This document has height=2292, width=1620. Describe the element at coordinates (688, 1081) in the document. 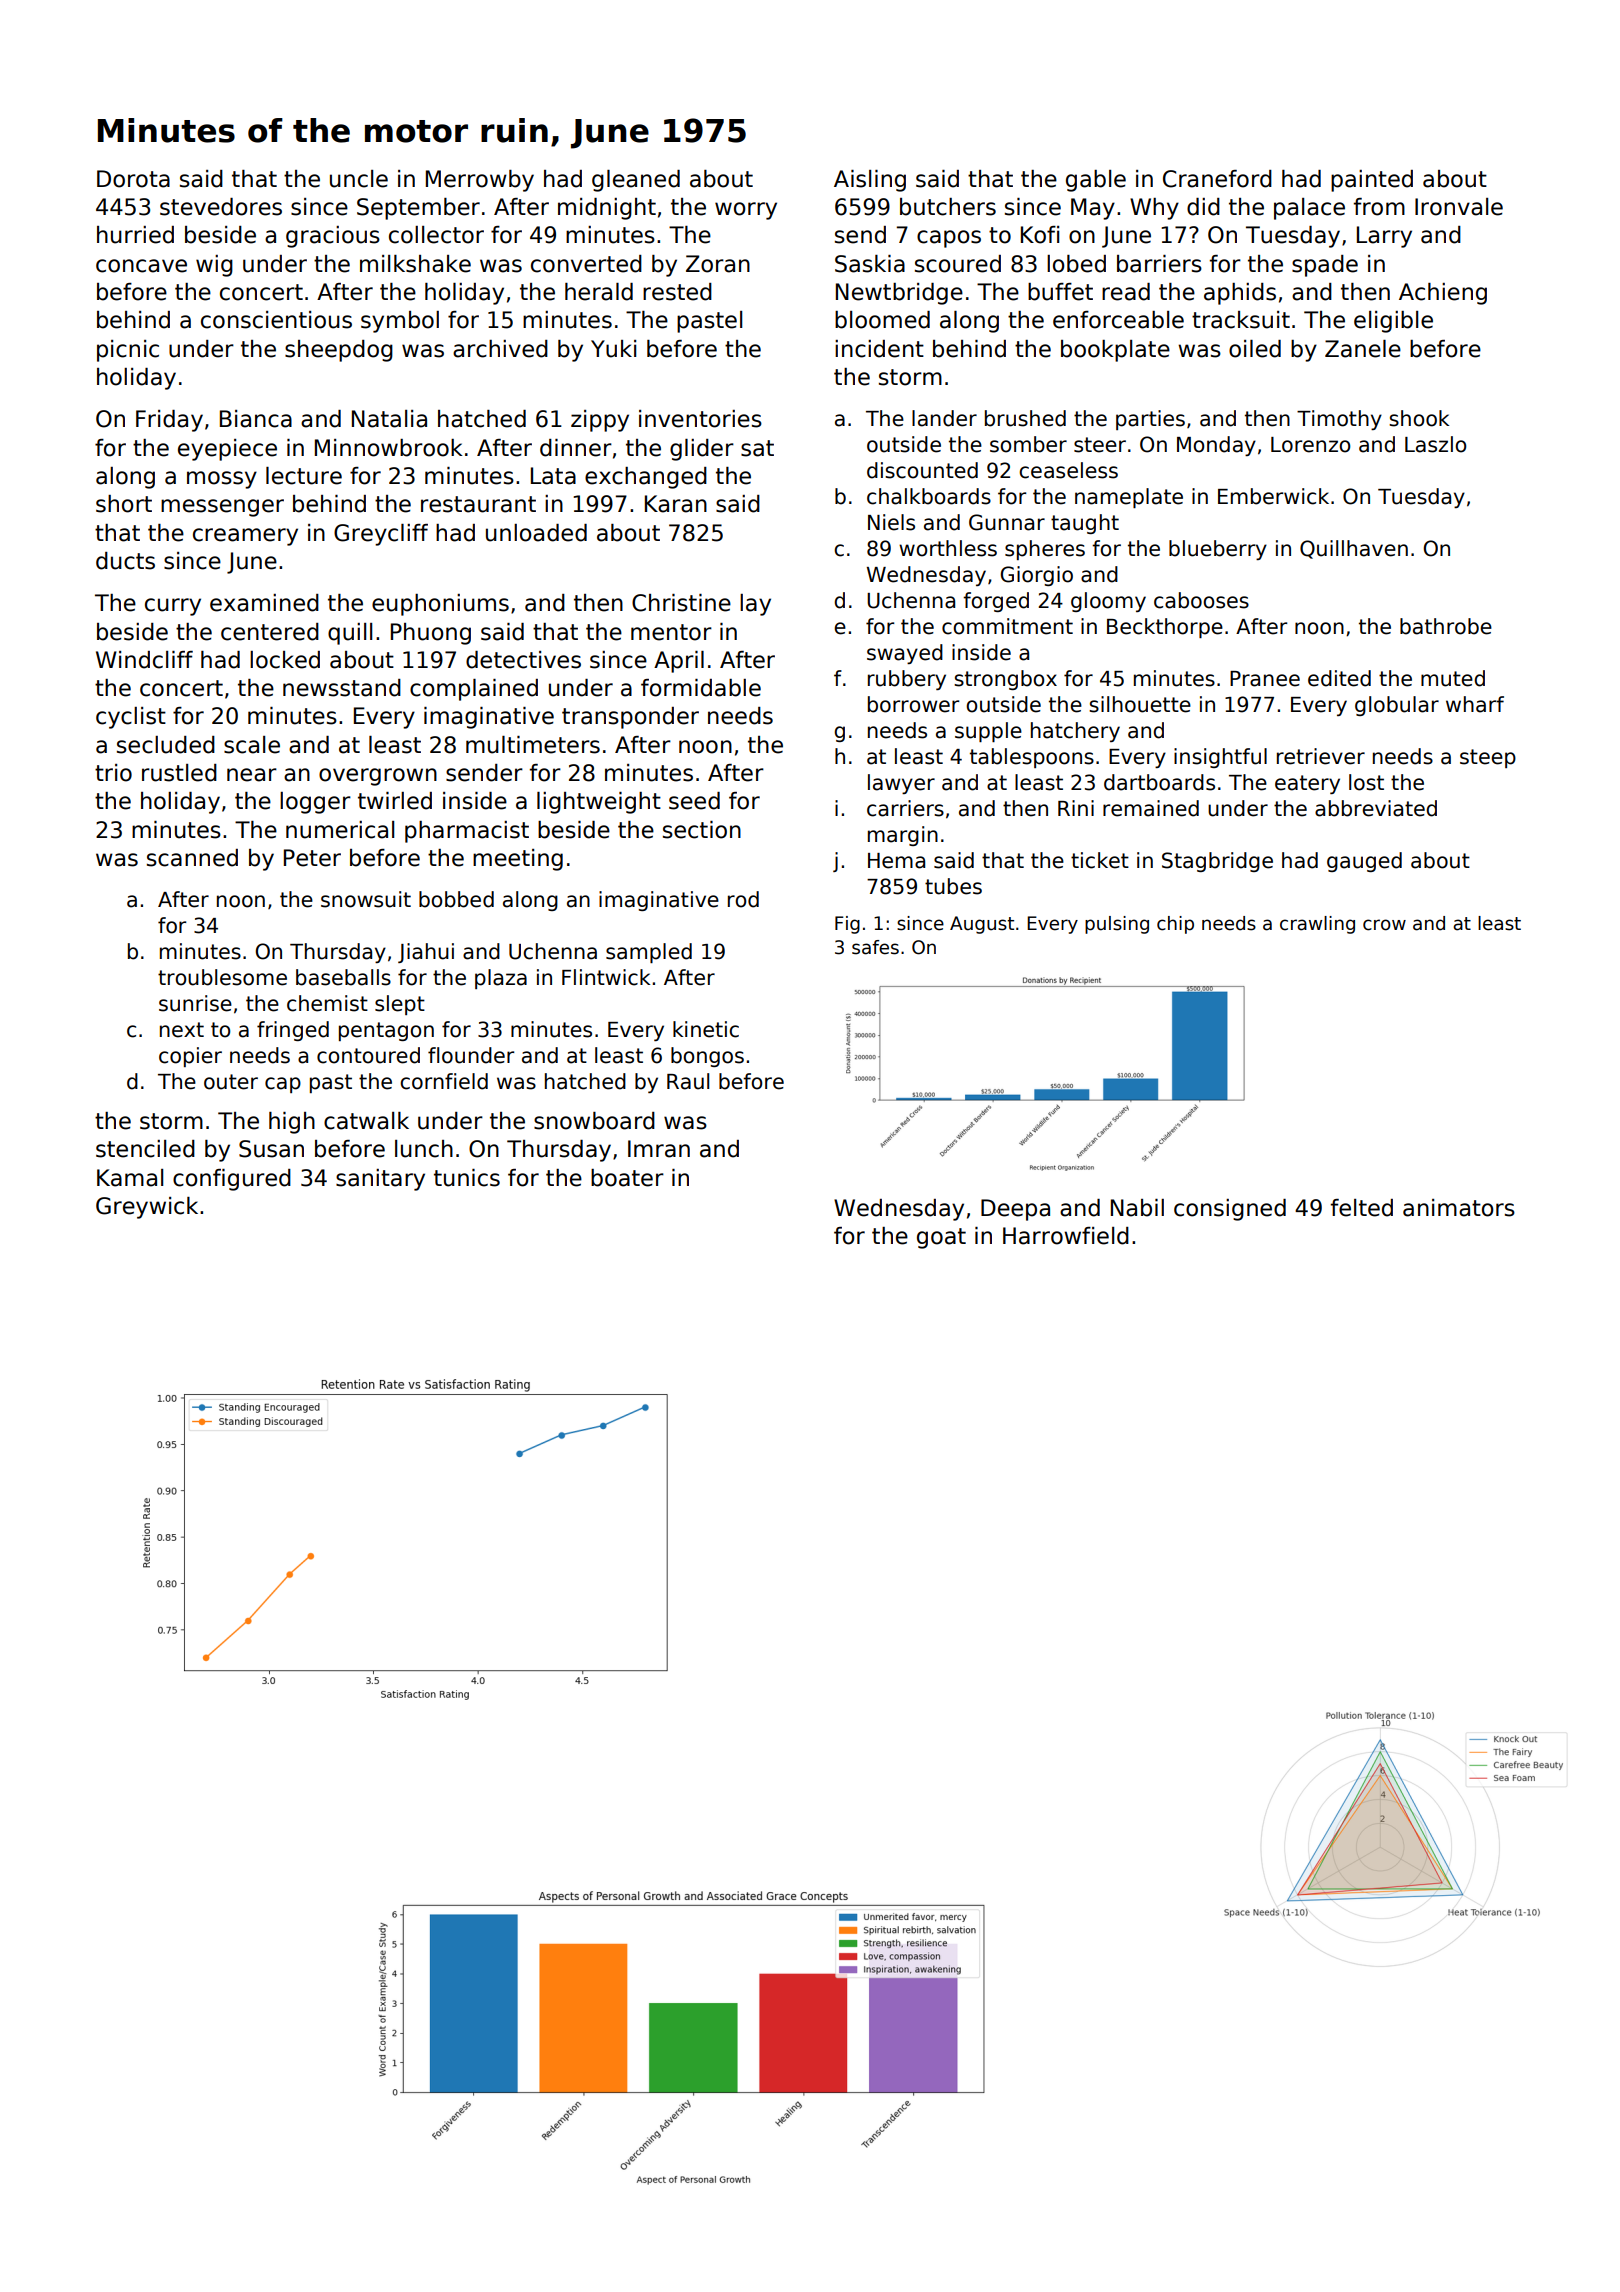

I see `Raul` at that location.
